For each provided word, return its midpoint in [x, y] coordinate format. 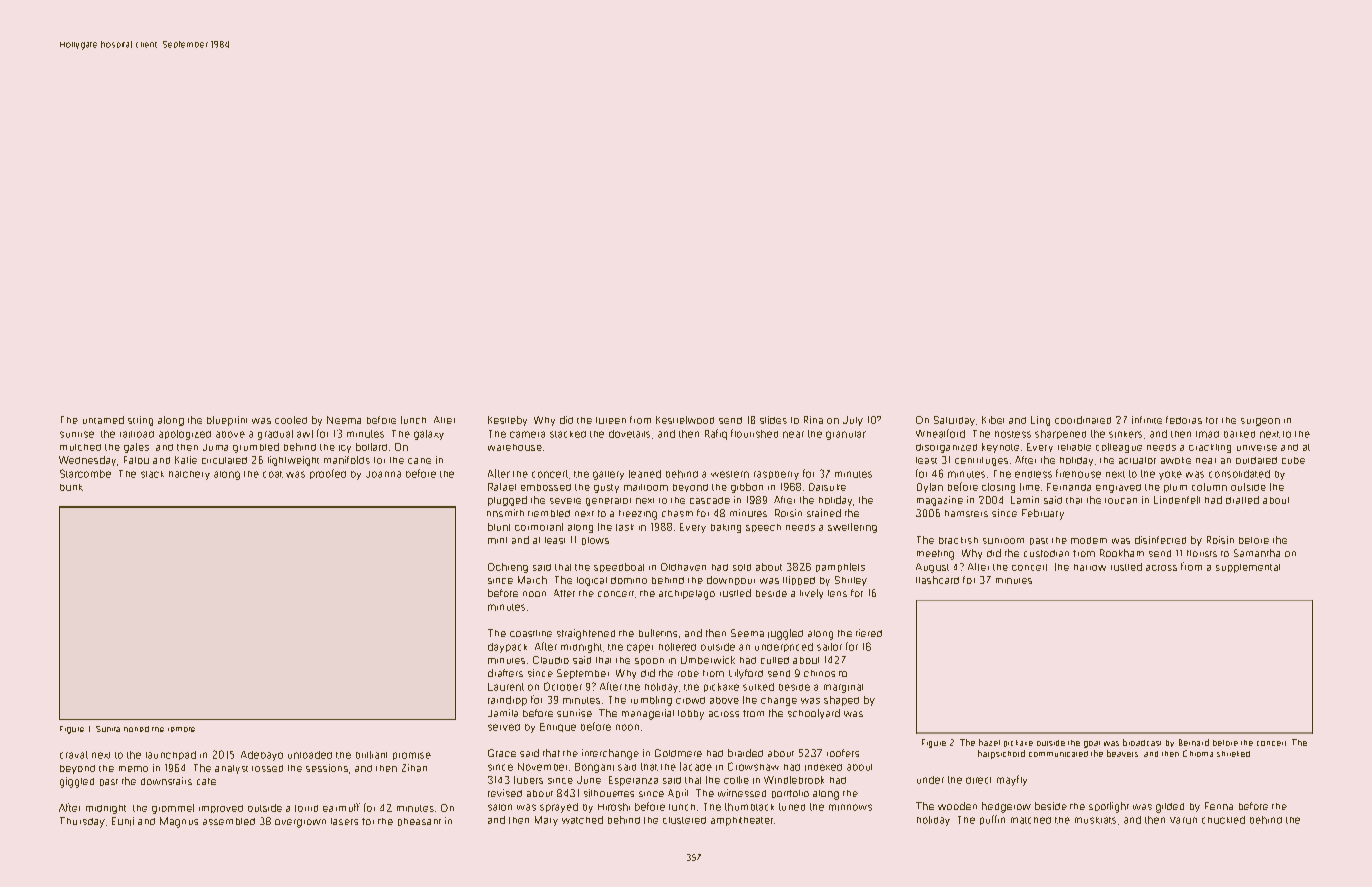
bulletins [658, 633]
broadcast [1142, 742]
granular [846, 435]
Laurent [506, 687]
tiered [869, 633]
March [532, 580]
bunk [71, 487]
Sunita [108, 729]
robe [688, 673]
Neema [344, 420]
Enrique [558, 727]
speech [763, 528]
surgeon [1260, 422]
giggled [77, 782]
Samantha [1257, 553]
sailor [829, 647]
